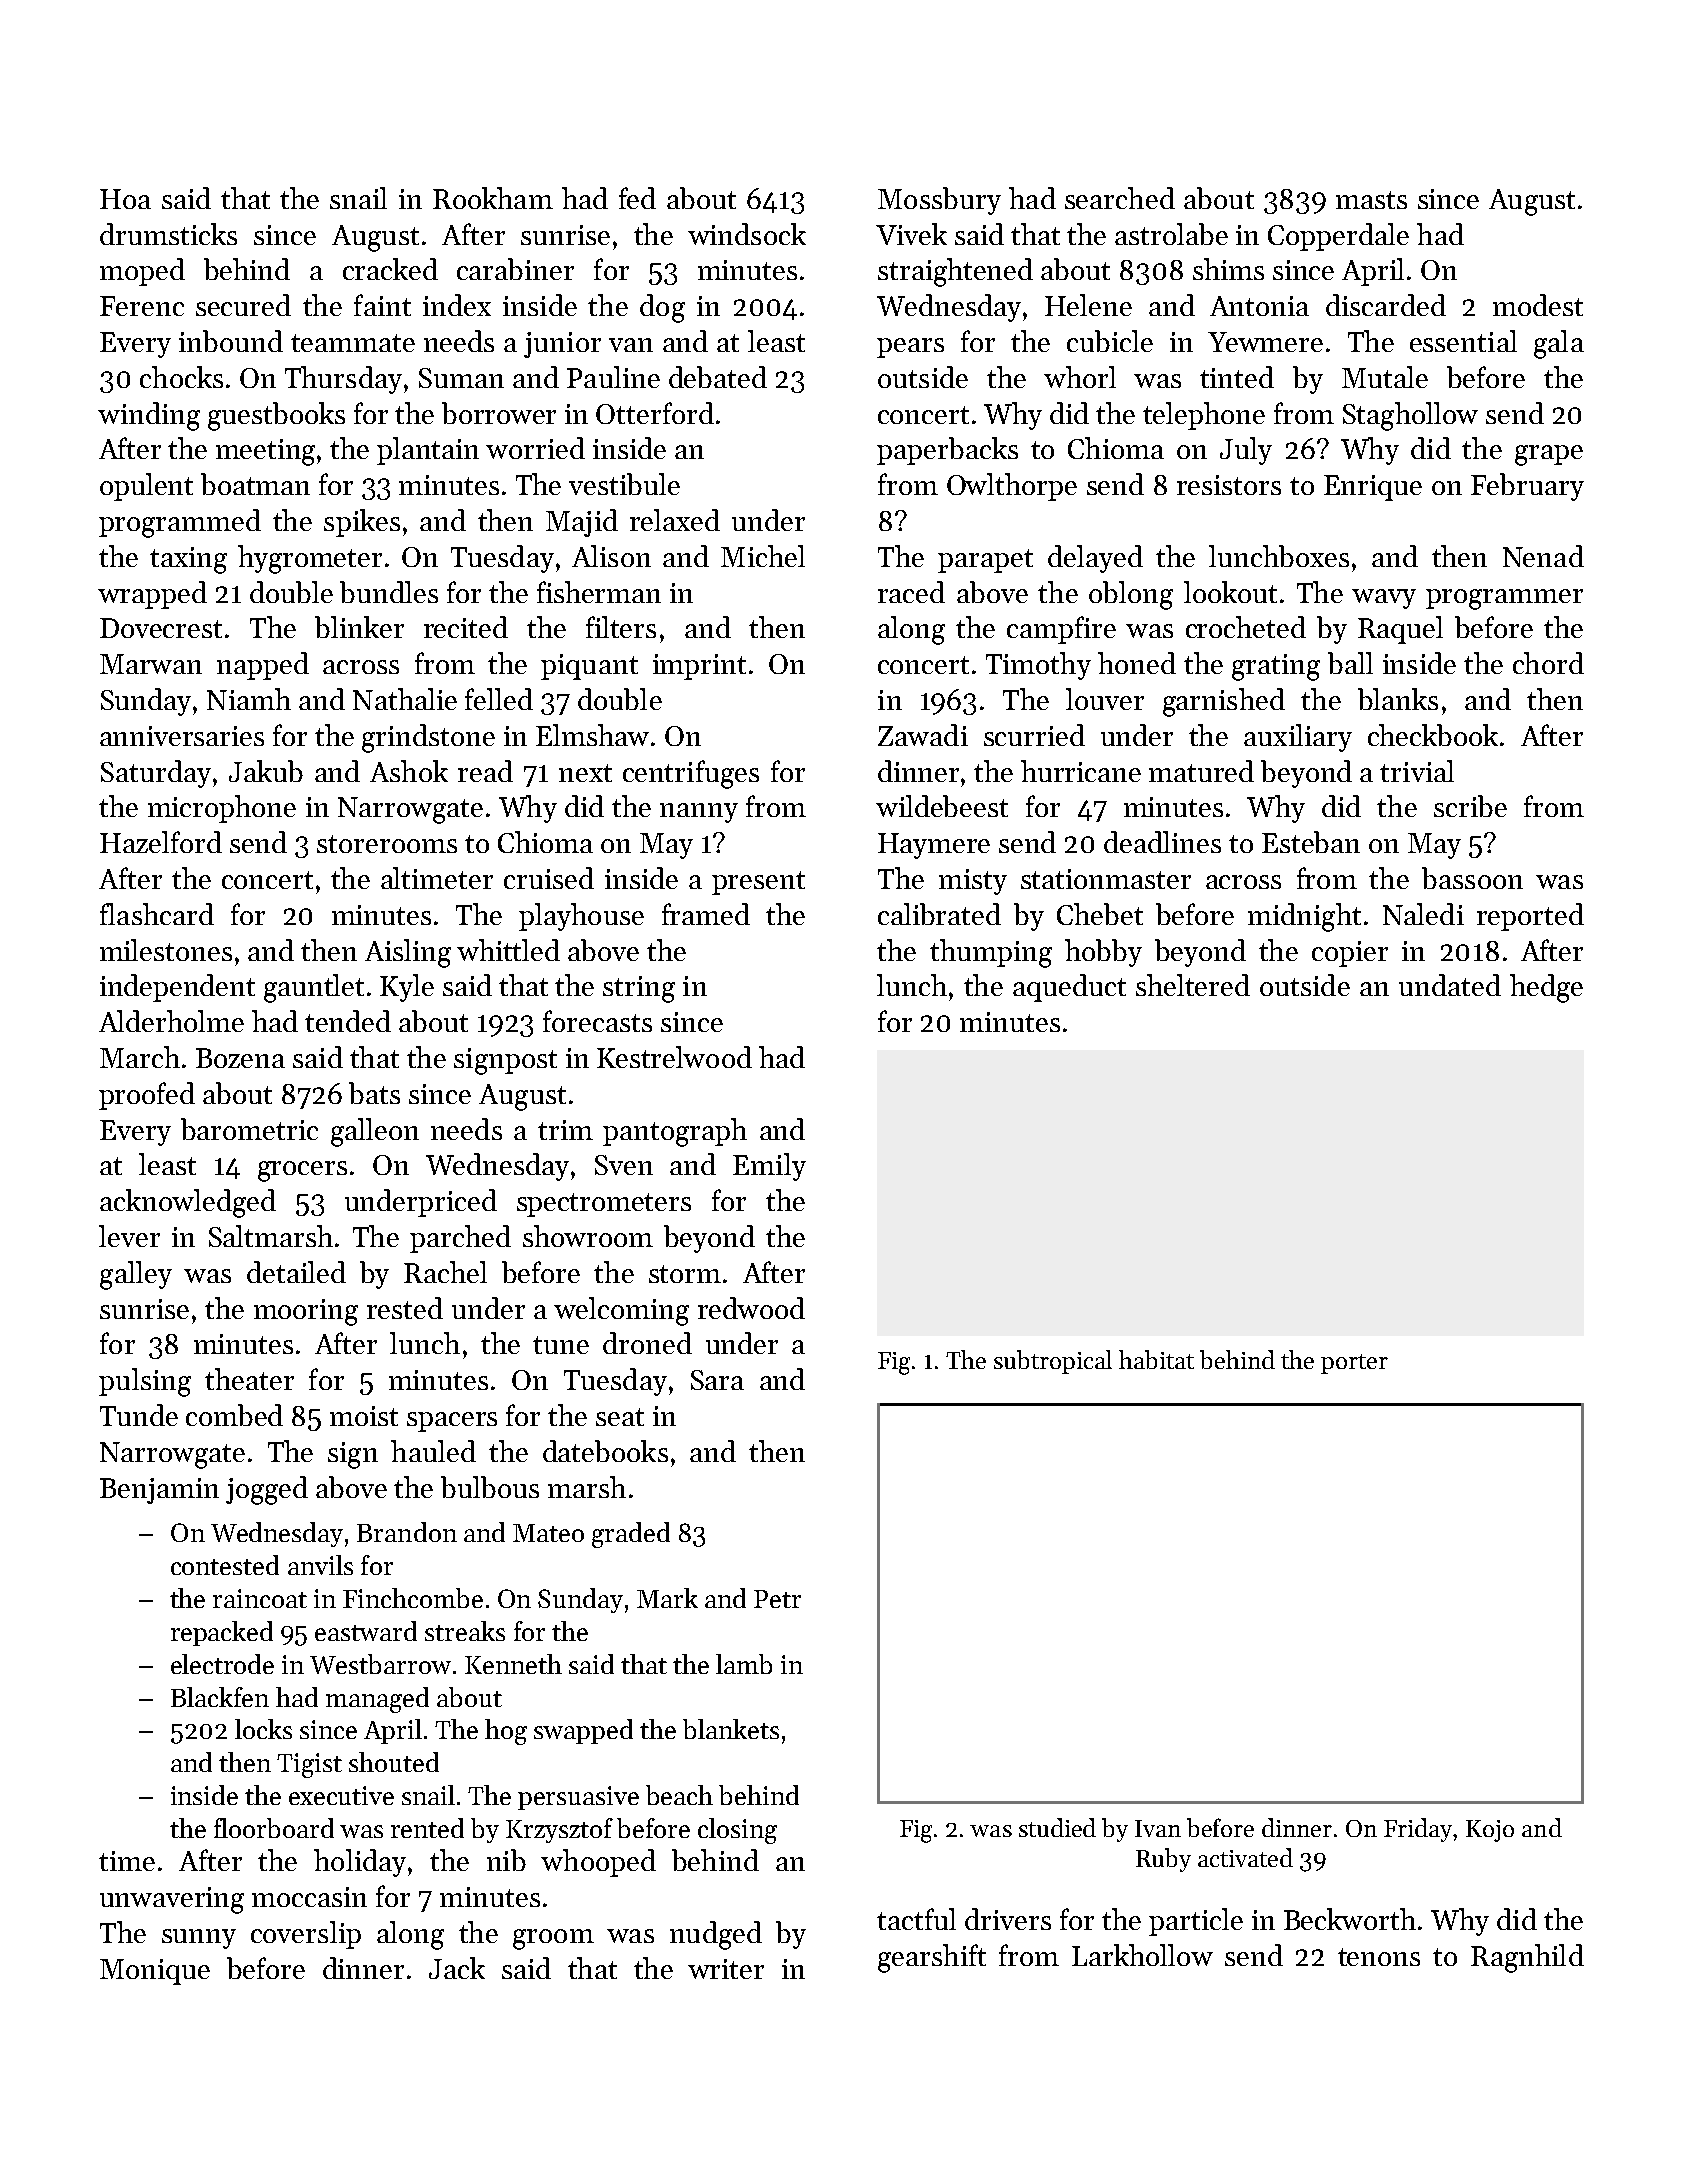 The height and width of the screenshot is (2178, 1683). What do you see at coordinates (706, 914) in the screenshot?
I see `framed` at bounding box center [706, 914].
